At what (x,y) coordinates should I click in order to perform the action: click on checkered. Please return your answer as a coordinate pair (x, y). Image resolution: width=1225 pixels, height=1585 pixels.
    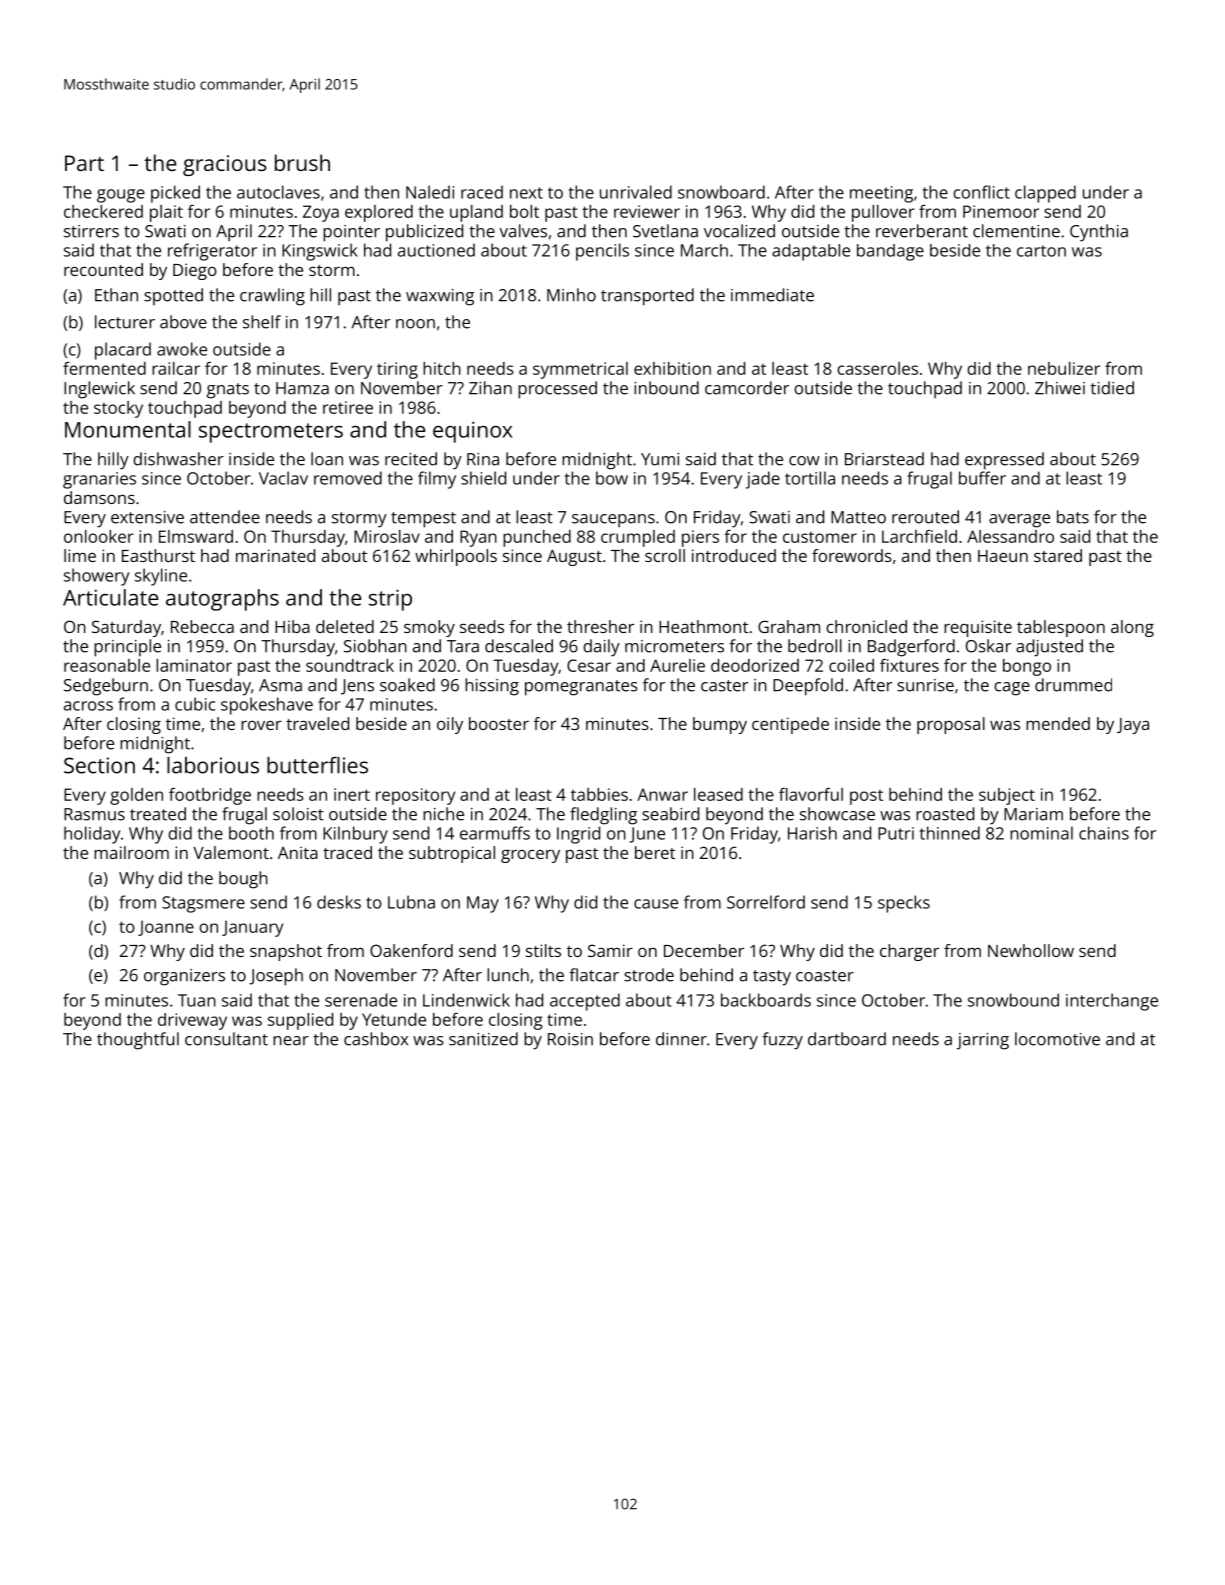
    Looking at the image, I should click on (103, 211).
